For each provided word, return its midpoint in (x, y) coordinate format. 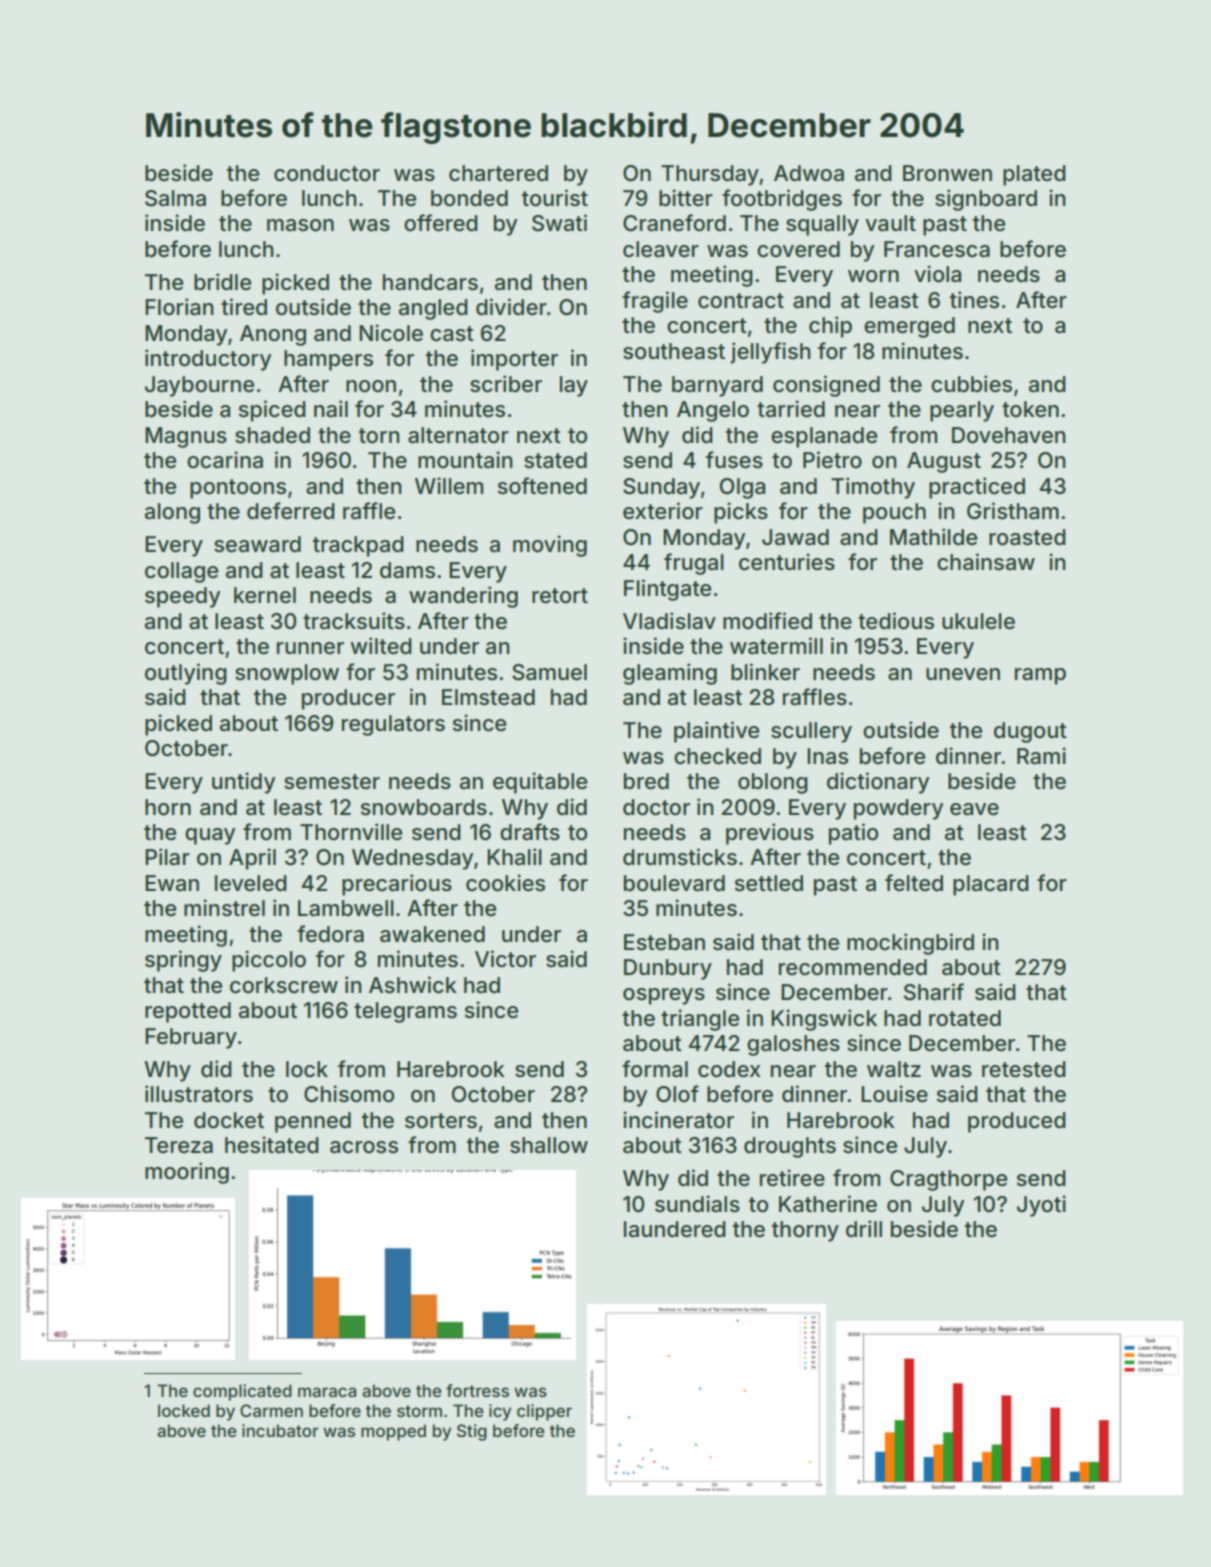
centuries (787, 562)
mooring (187, 1173)
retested (1024, 1069)
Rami (1041, 756)
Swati (559, 223)
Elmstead (488, 697)
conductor (327, 173)
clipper (544, 1412)
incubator (280, 1430)
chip (830, 327)
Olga (742, 488)
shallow (549, 1145)
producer (348, 699)
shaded (272, 435)
